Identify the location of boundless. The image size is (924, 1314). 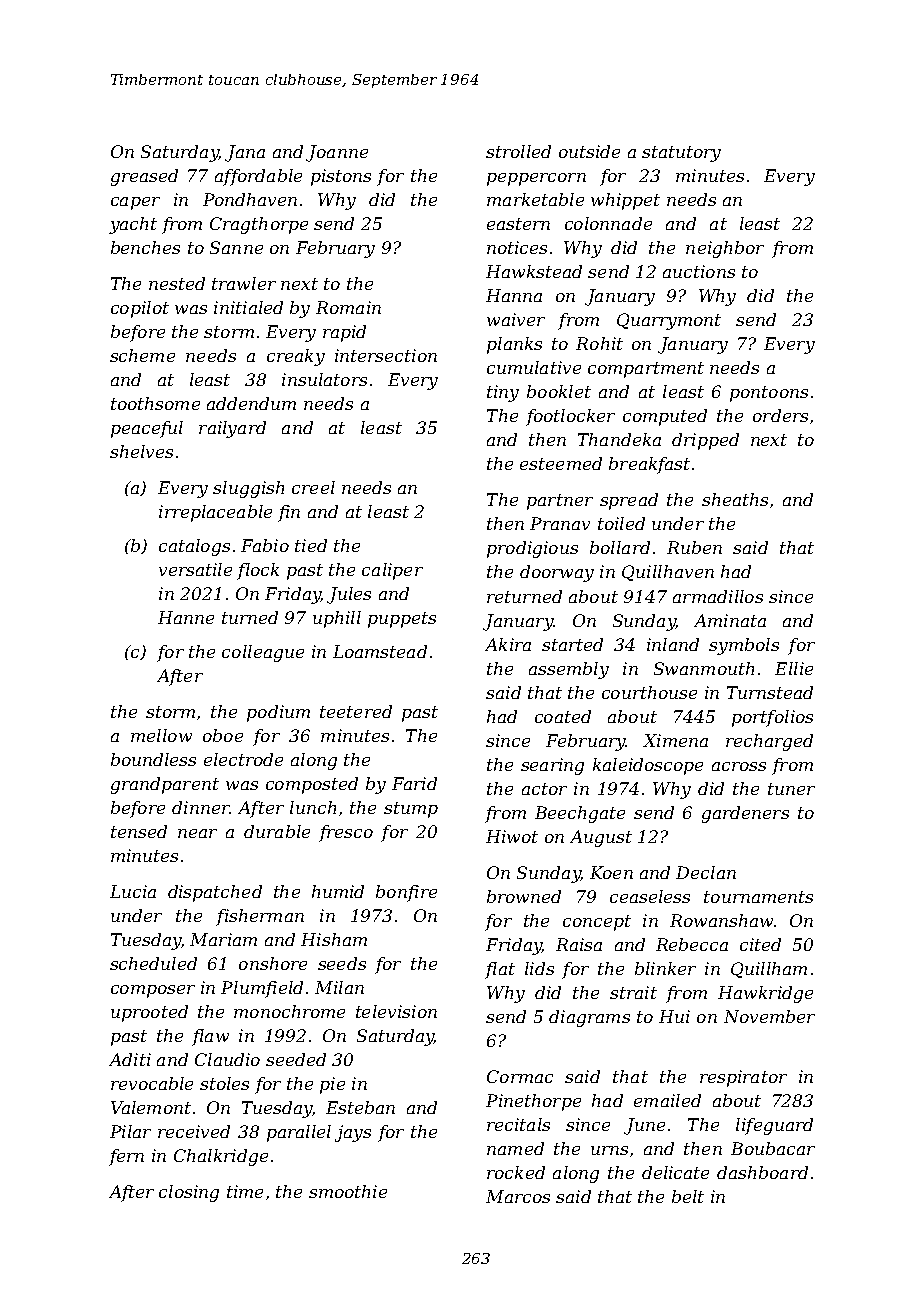
(153, 759).
